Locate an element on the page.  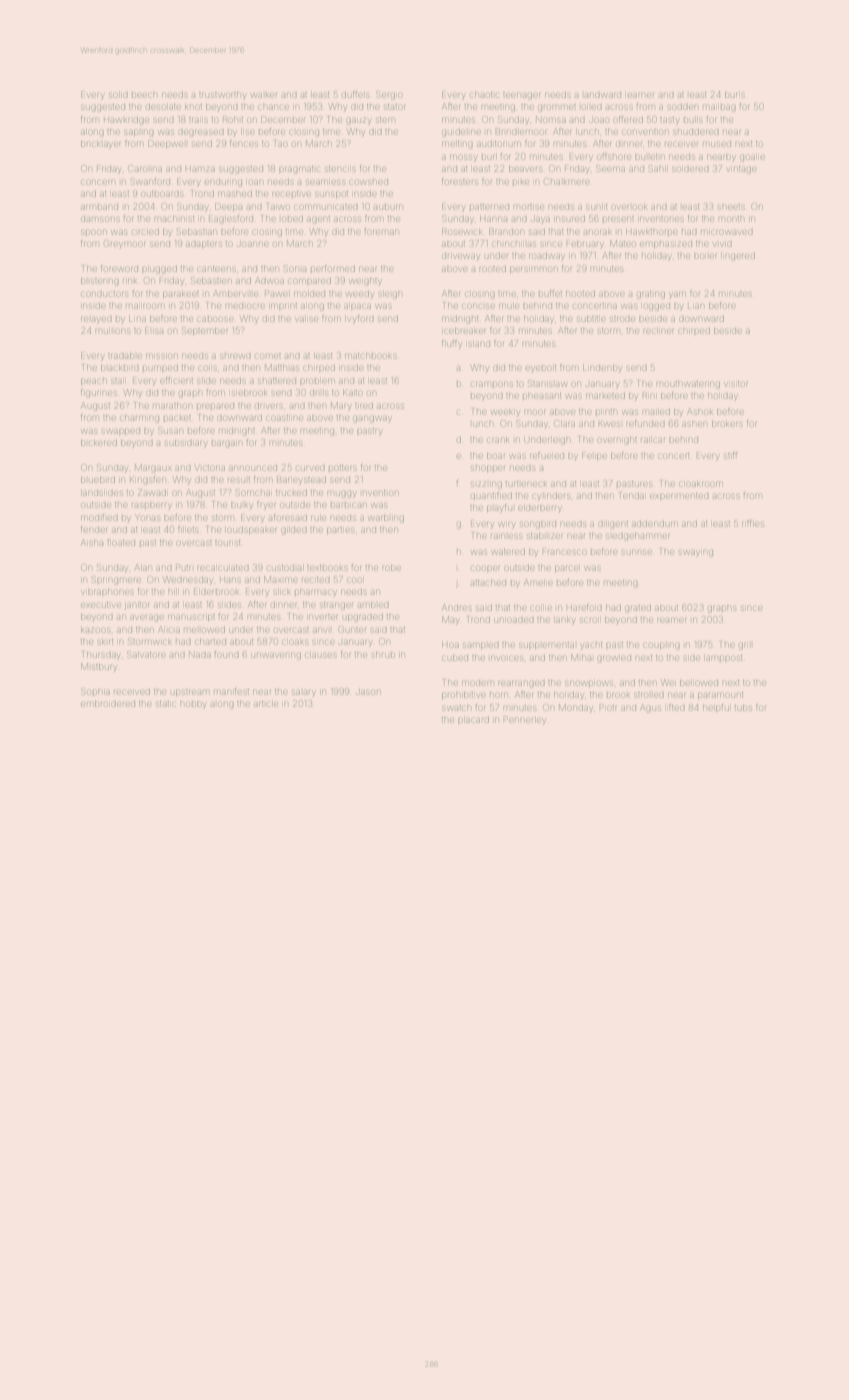
Lian is located at coordinates (695, 306).
